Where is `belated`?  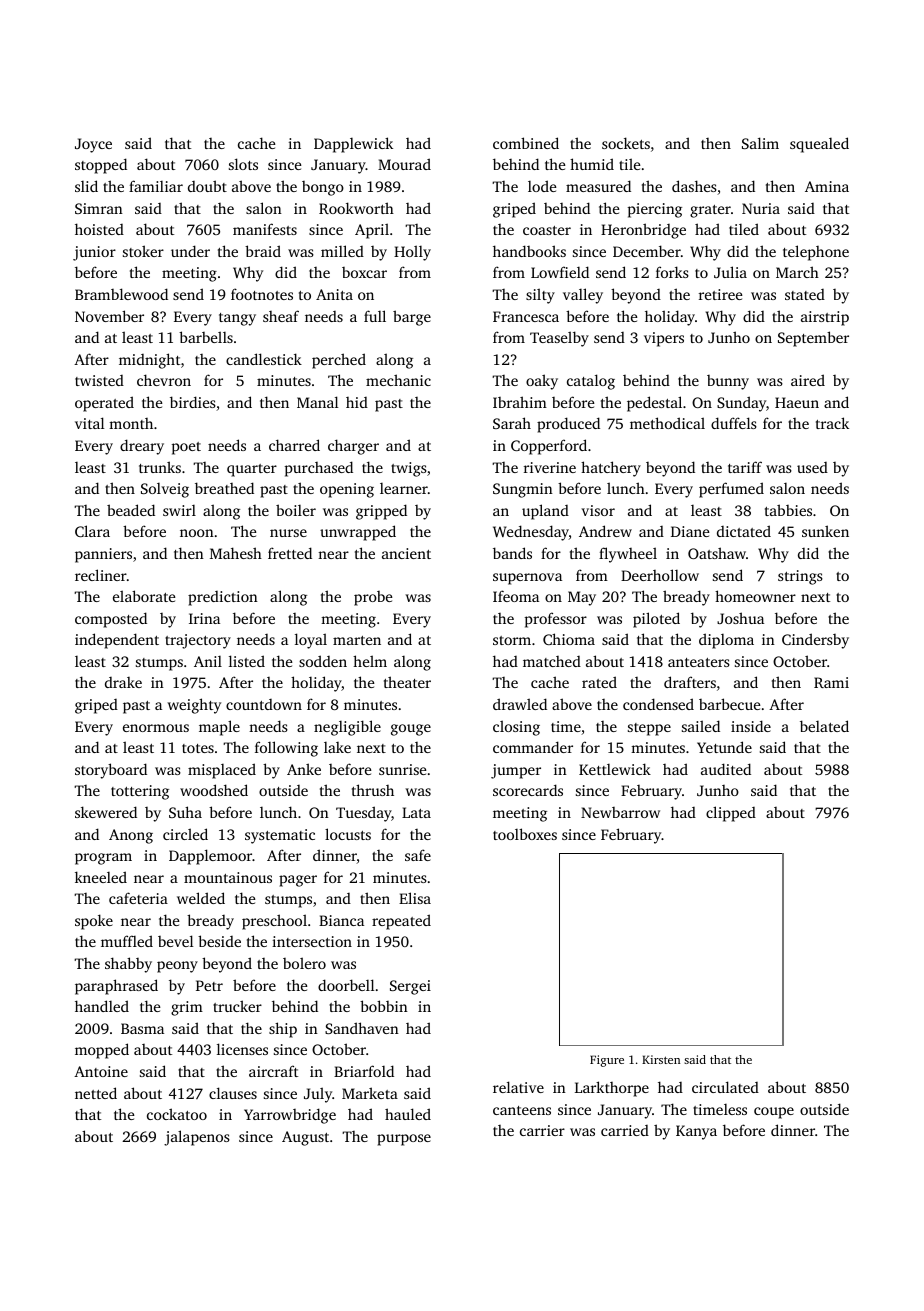
belated is located at coordinates (824, 726).
